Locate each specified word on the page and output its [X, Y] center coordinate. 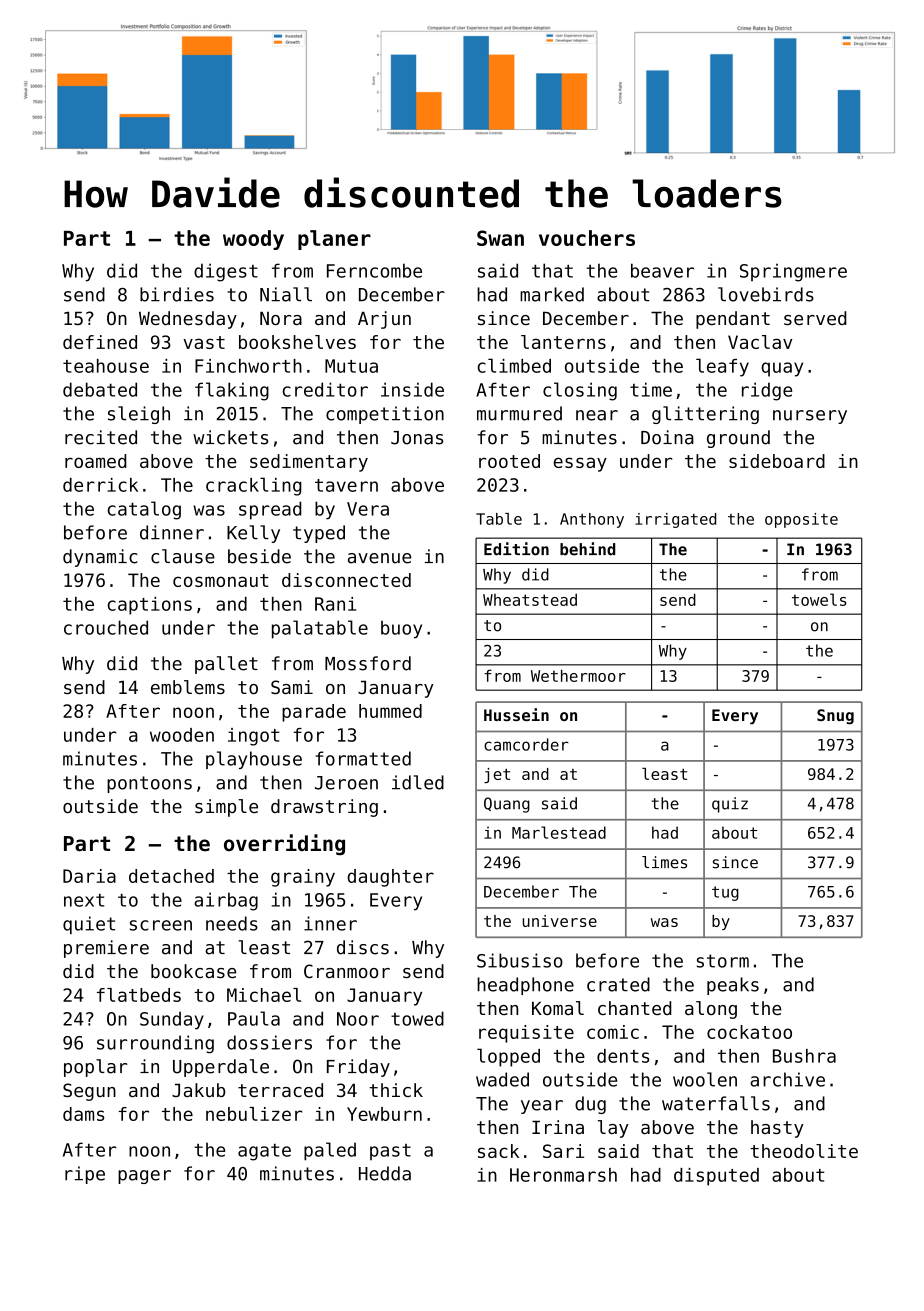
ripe [85, 1175]
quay [782, 369]
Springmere [793, 272]
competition [385, 415]
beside [259, 556]
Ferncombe [374, 270]
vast [204, 342]
